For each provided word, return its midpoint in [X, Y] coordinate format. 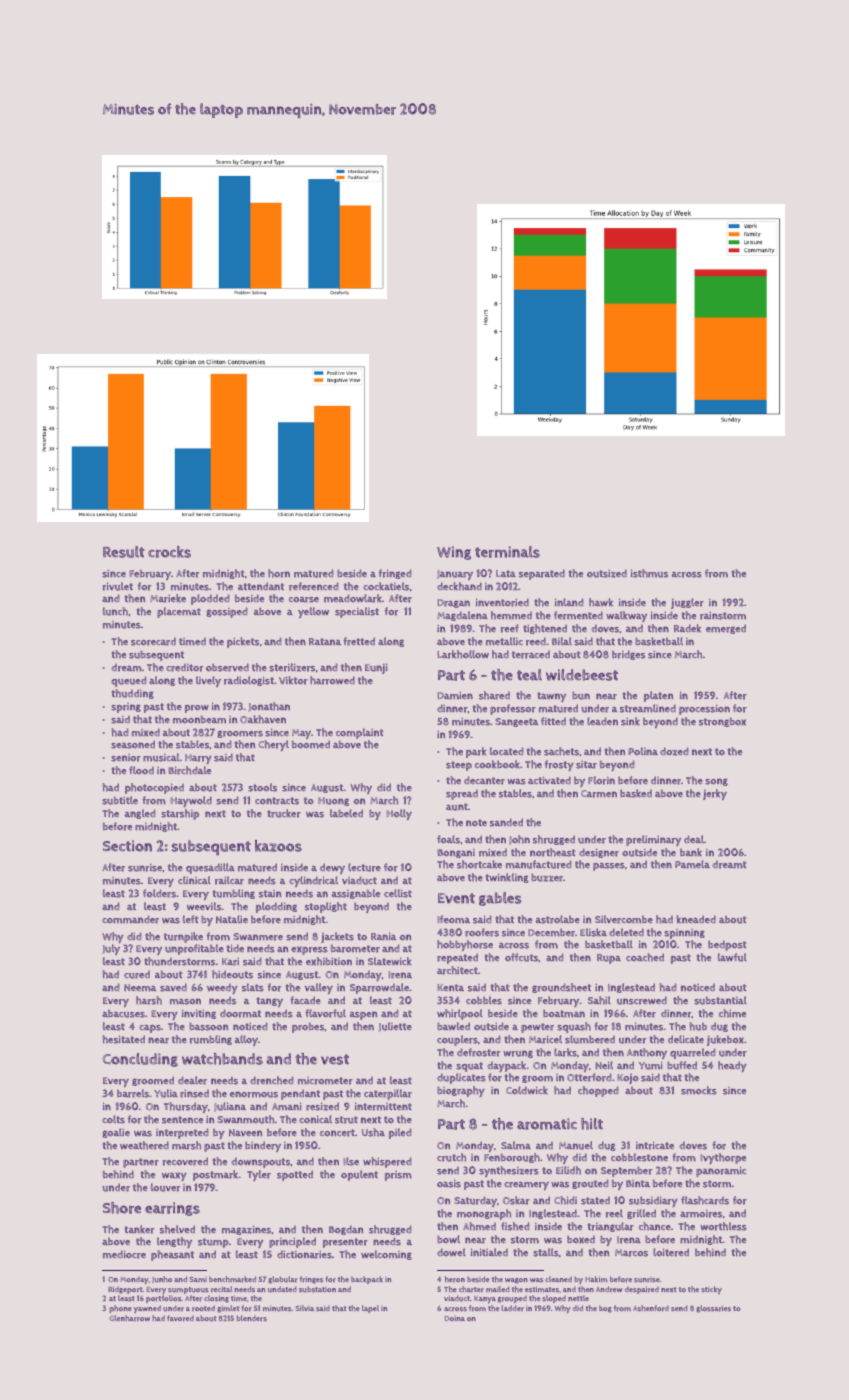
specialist [357, 612]
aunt [457, 807]
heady [732, 1066]
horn [279, 573]
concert [337, 1133]
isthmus [649, 573]
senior [126, 758]
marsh [186, 1145]
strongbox [722, 722]
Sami [198, 1279]
